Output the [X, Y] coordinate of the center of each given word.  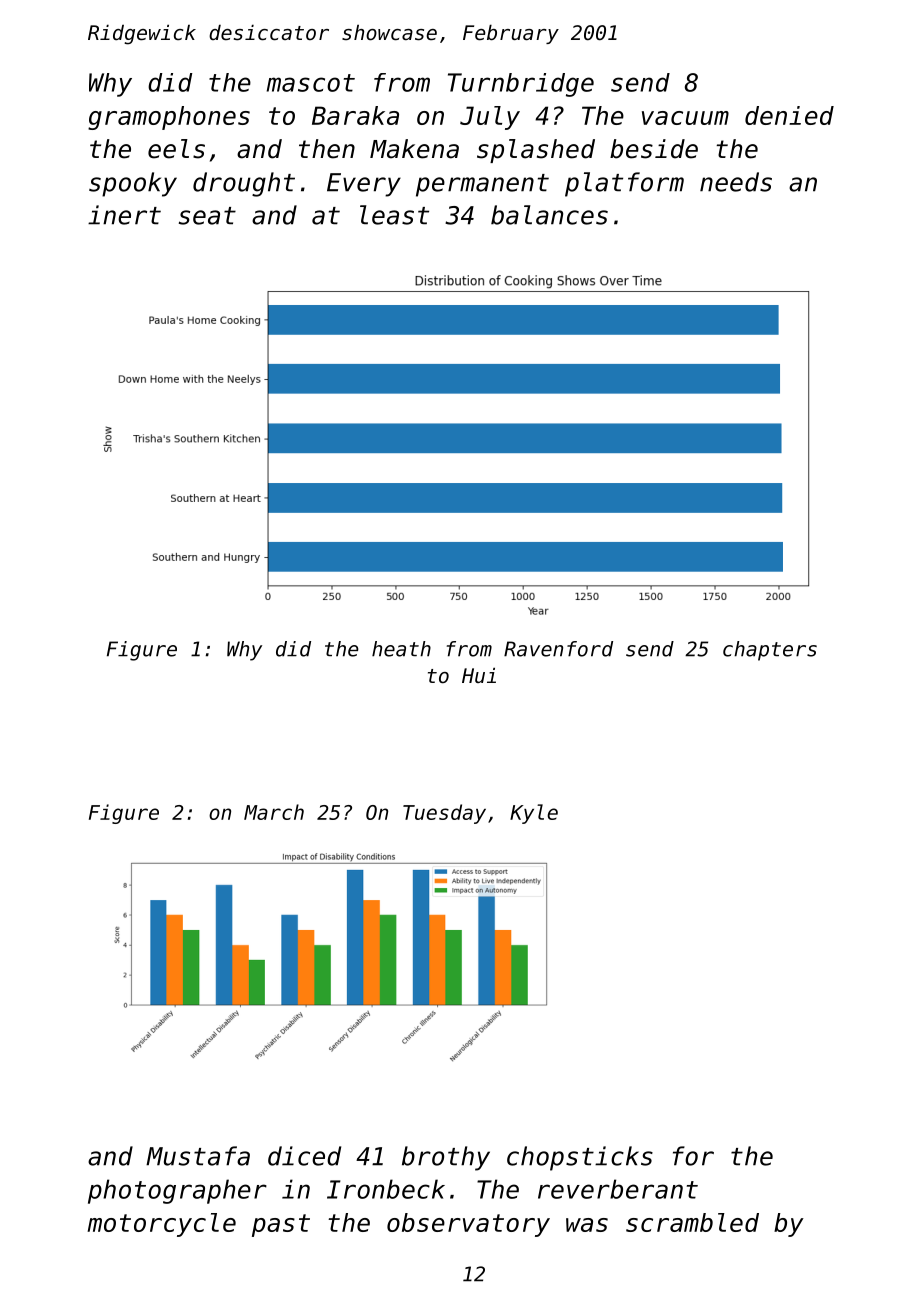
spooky [133, 184]
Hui [479, 675]
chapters [770, 651]
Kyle [534, 814]
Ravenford [558, 649]
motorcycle [161, 1225]
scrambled [692, 1222]
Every [364, 185]
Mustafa [198, 1156]
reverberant [618, 1189]
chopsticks [580, 1158]
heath [401, 649]
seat [207, 216]
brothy [446, 1158]
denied [789, 115]
